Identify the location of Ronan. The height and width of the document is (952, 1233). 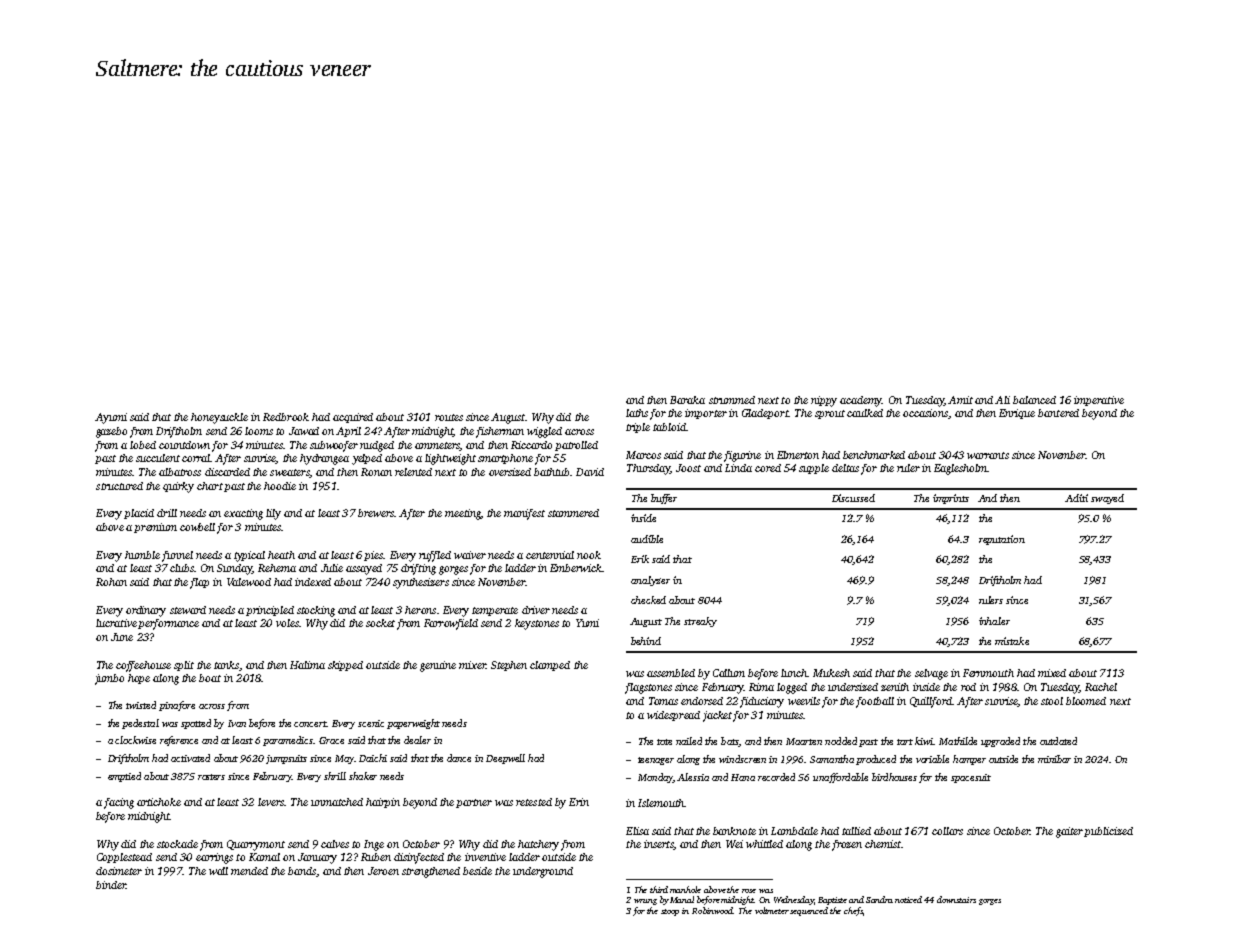
(376, 472).
